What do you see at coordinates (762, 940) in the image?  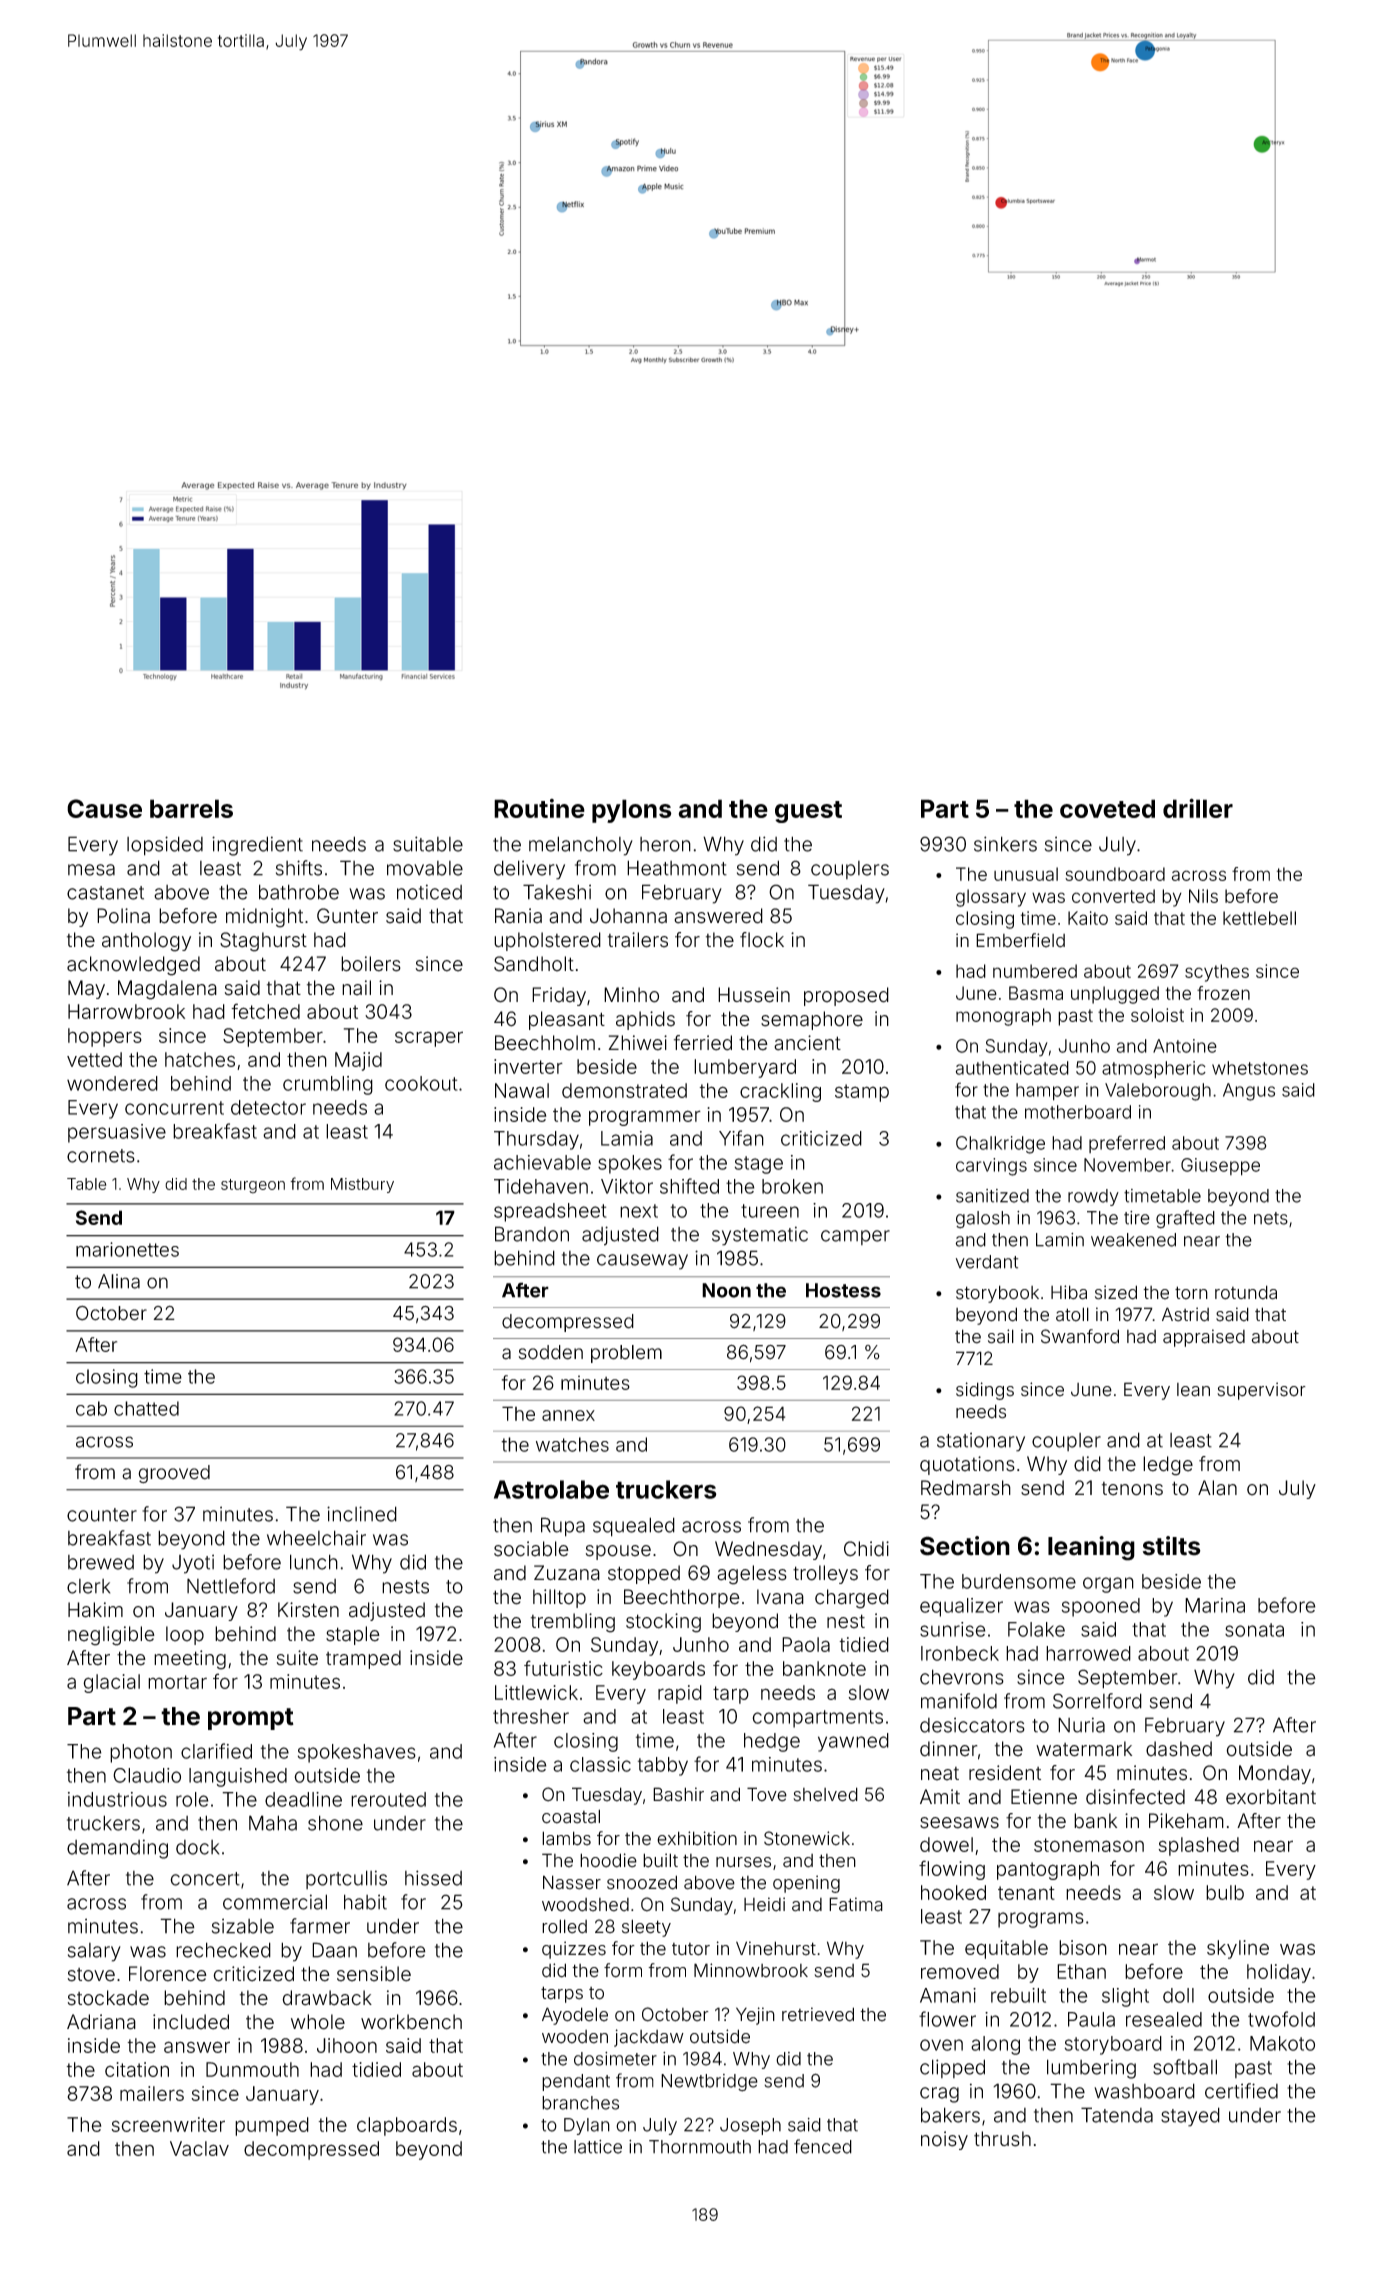 I see `flock` at bounding box center [762, 940].
